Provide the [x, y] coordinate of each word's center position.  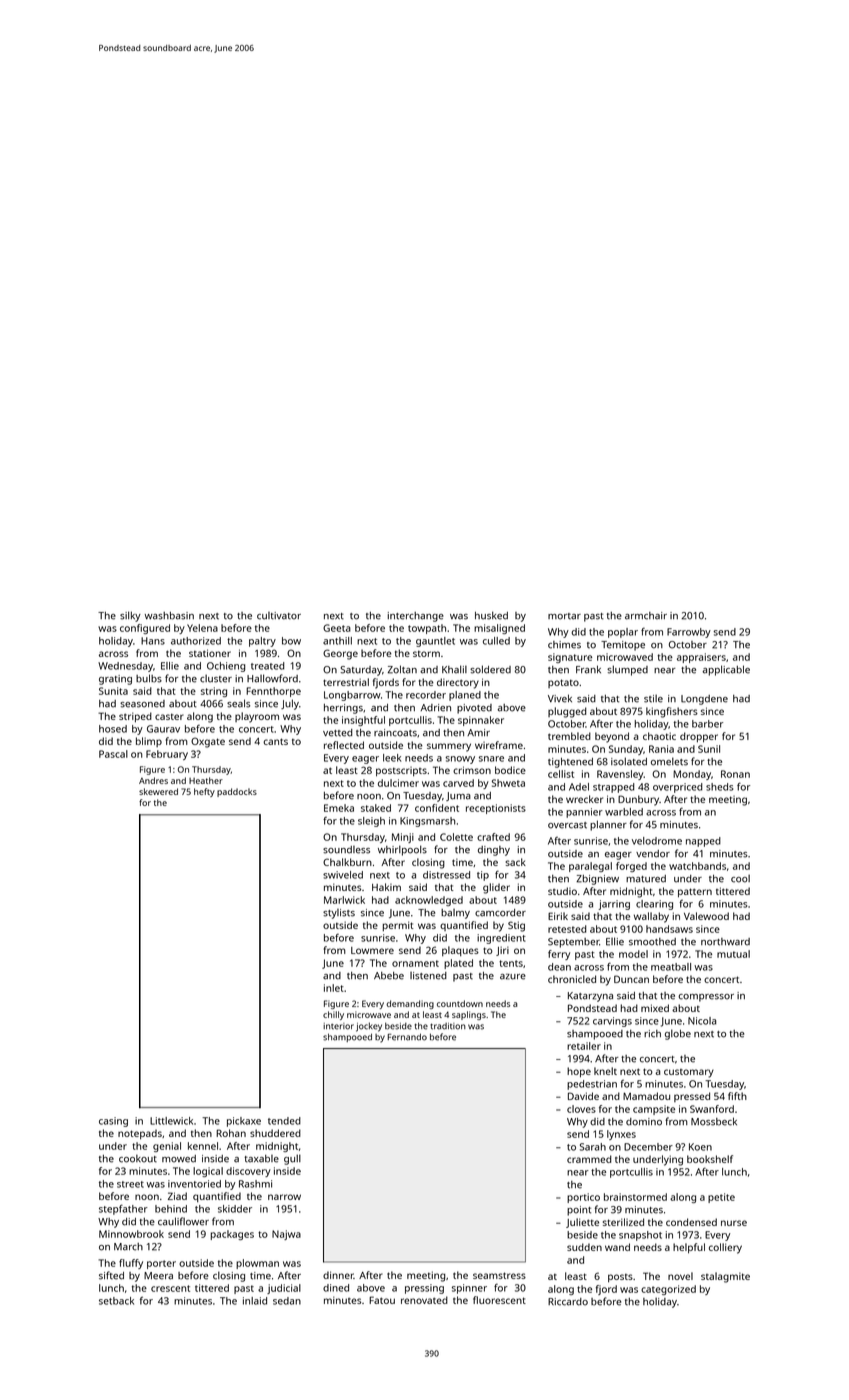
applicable [726, 670]
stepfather [123, 1209]
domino [644, 1122]
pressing [424, 1289]
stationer [210, 653]
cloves [581, 1109]
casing [113, 1122]
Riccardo [568, 1302]
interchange [416, 617]
